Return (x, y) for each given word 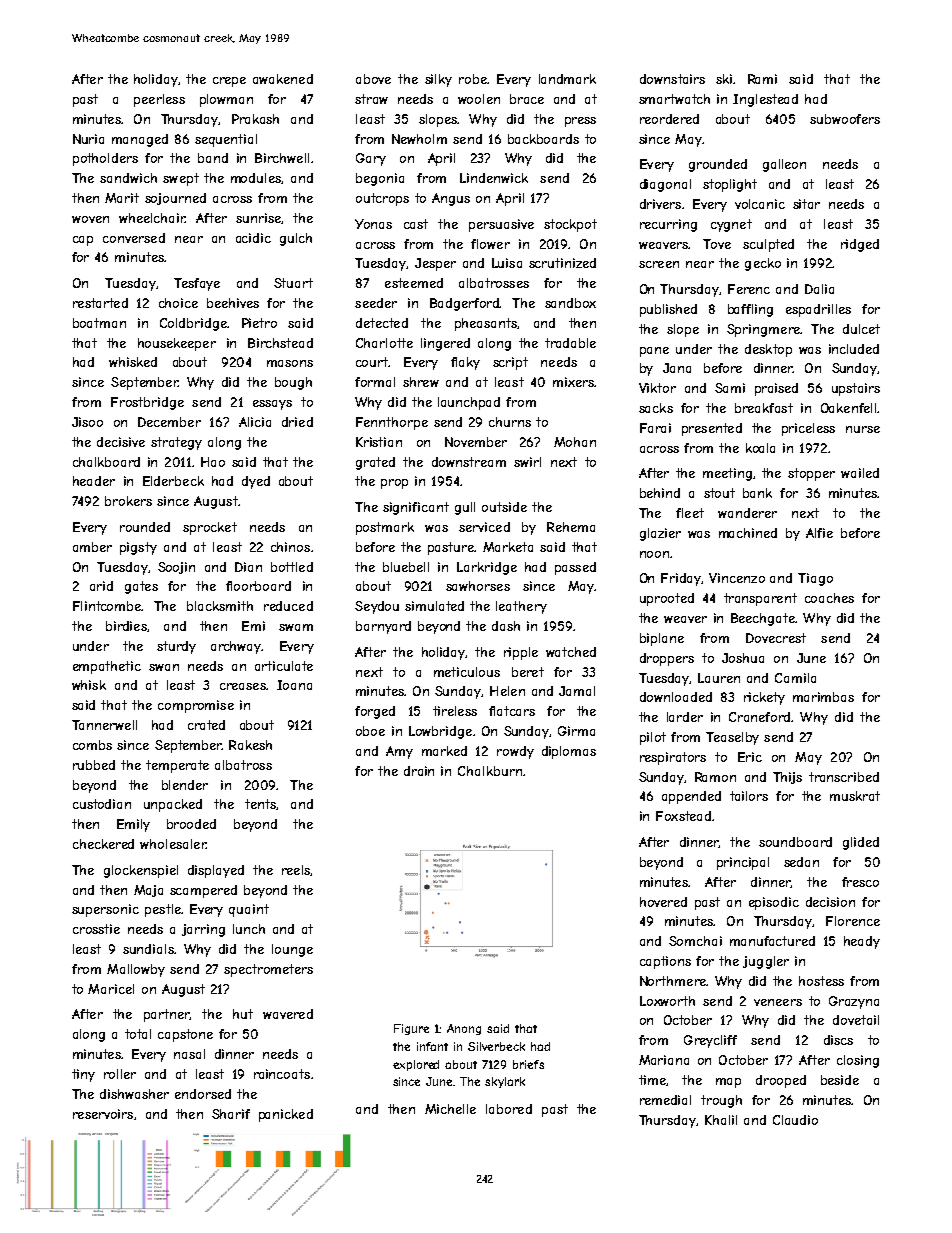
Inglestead (765, 100)
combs (92, 745)
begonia (380, 179)
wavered (288, 1014)
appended (691, 797)
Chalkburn (490, 771)
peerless (159, 100)
